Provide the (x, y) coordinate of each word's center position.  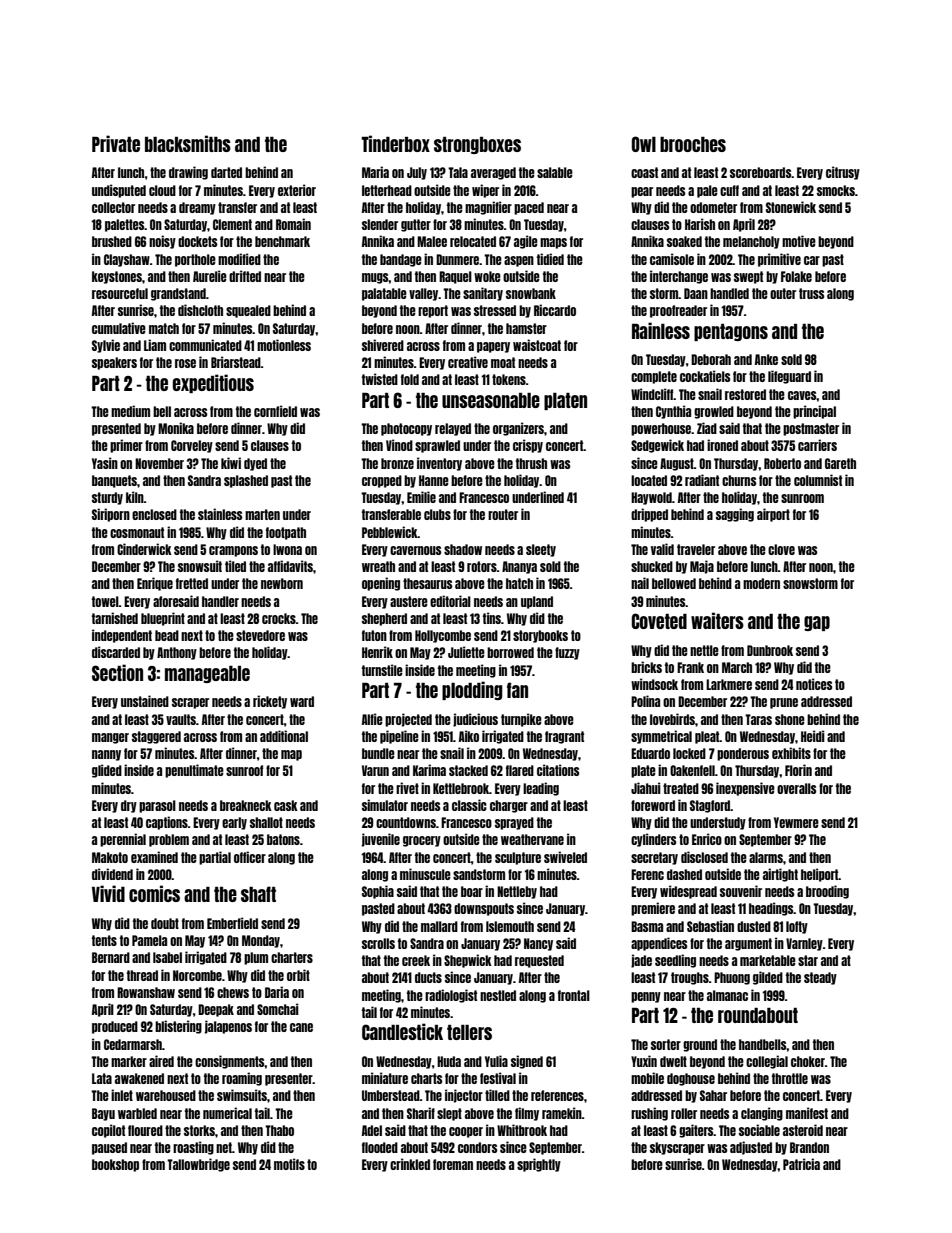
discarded (116, 652)
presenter (289, 1079)
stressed (495, 310)
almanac (727, 995)
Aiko (469, 736)
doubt (165, 923)
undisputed (119, 191)
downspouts (484, 909)
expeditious (213, 383)
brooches (693, 144)
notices (814, 684)
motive (799, 241)
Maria (375, 172)
